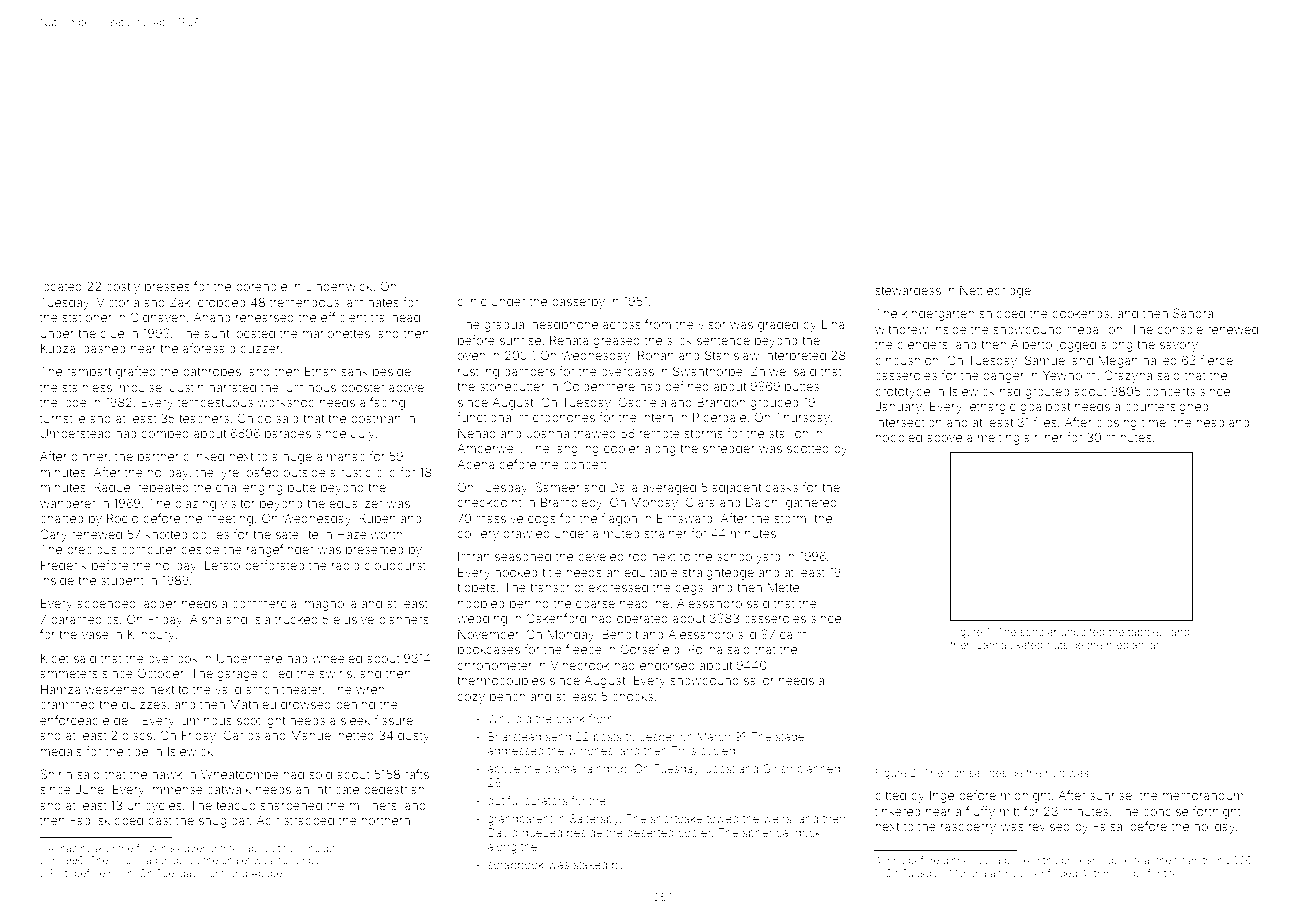 This screenshot has height=924, width=1308. Describe the element at coordinates (712, 325) in the screenshot. I see `visor` at that location.
